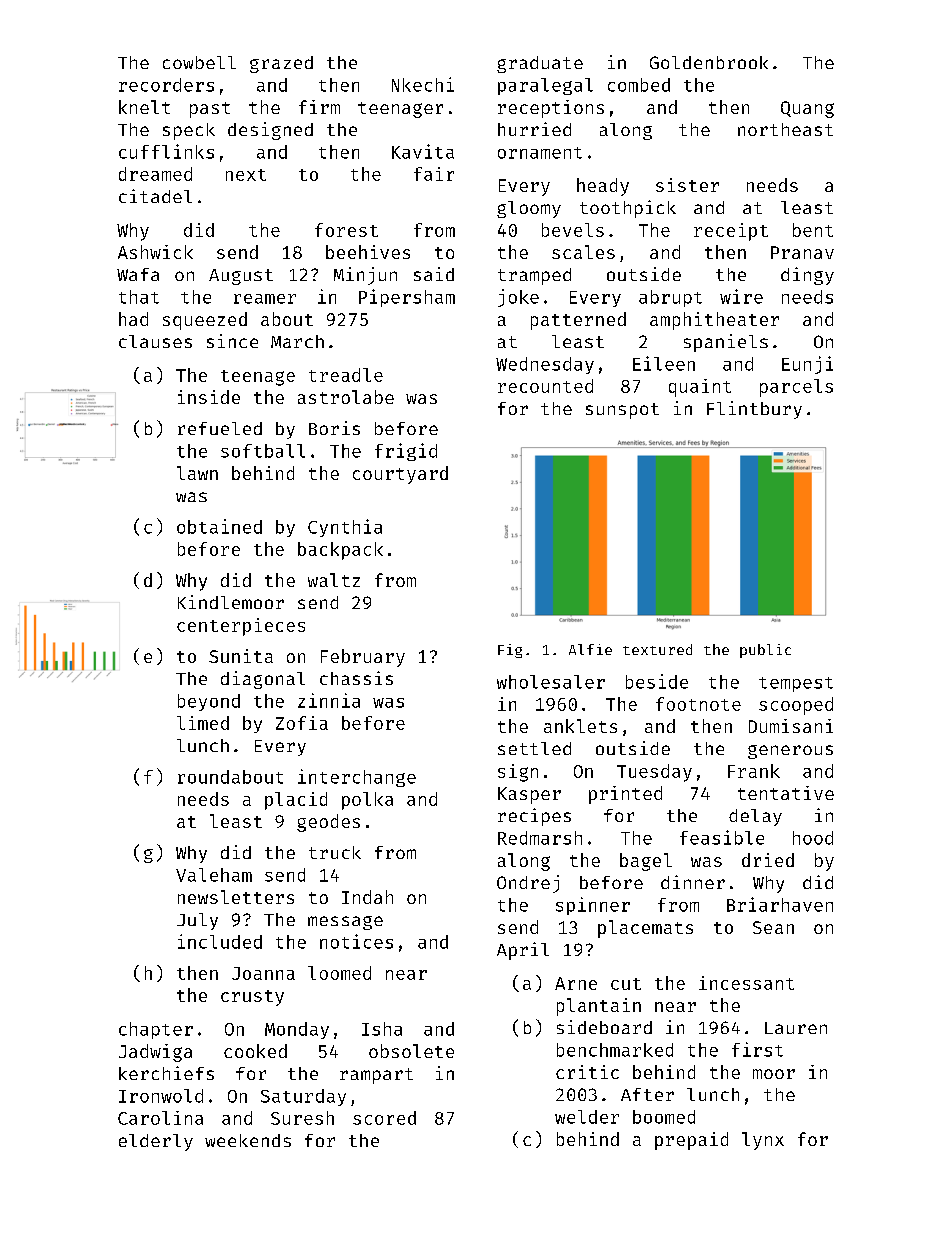 This document has height=1233, width=952. Describe the element at coordinates (160, 1118) in the document. I see `Carolina` at that location.
